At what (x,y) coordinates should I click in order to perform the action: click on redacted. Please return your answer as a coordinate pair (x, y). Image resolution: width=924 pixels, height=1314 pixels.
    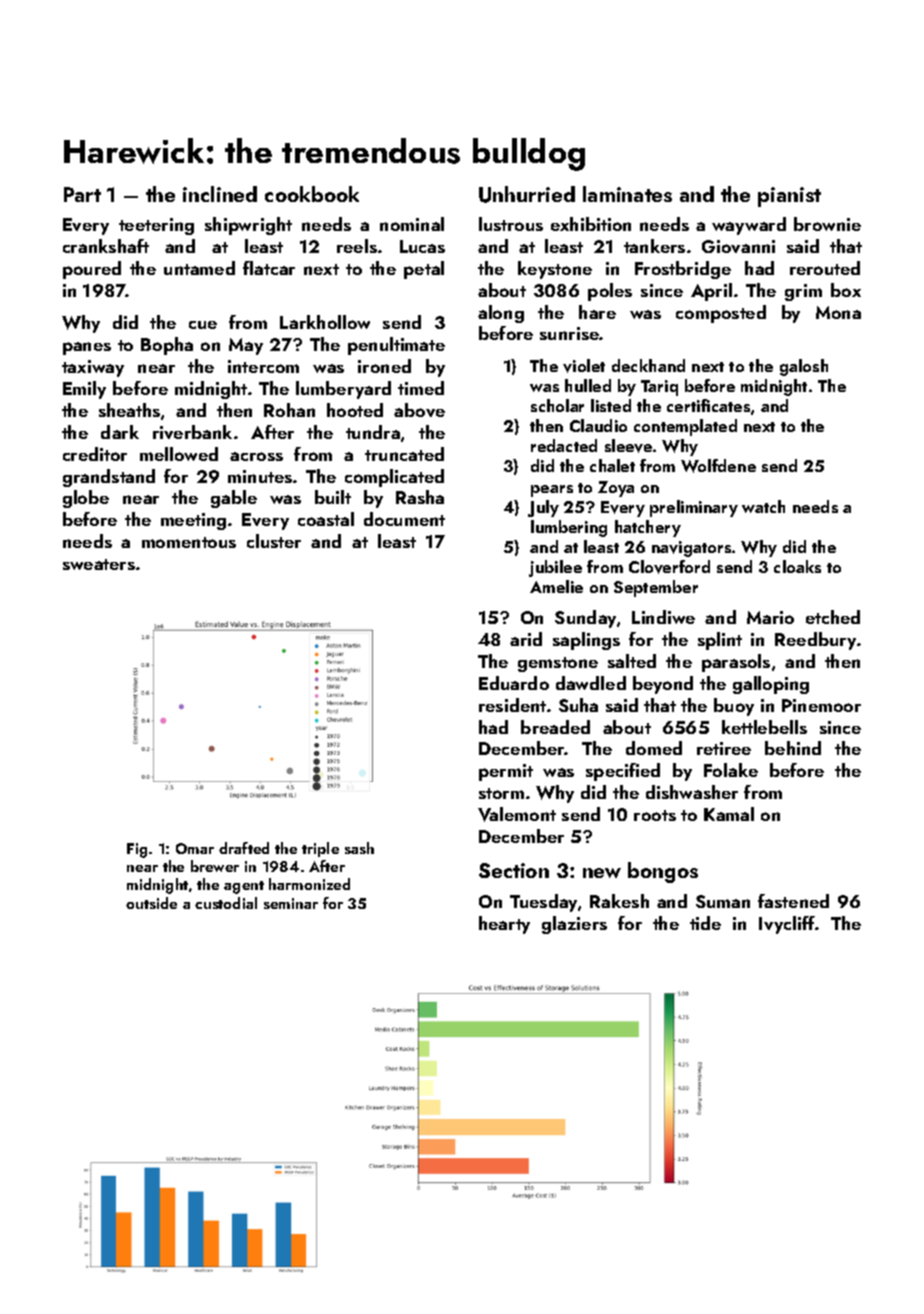
    Looking at the image, I should click on (564, 445).
